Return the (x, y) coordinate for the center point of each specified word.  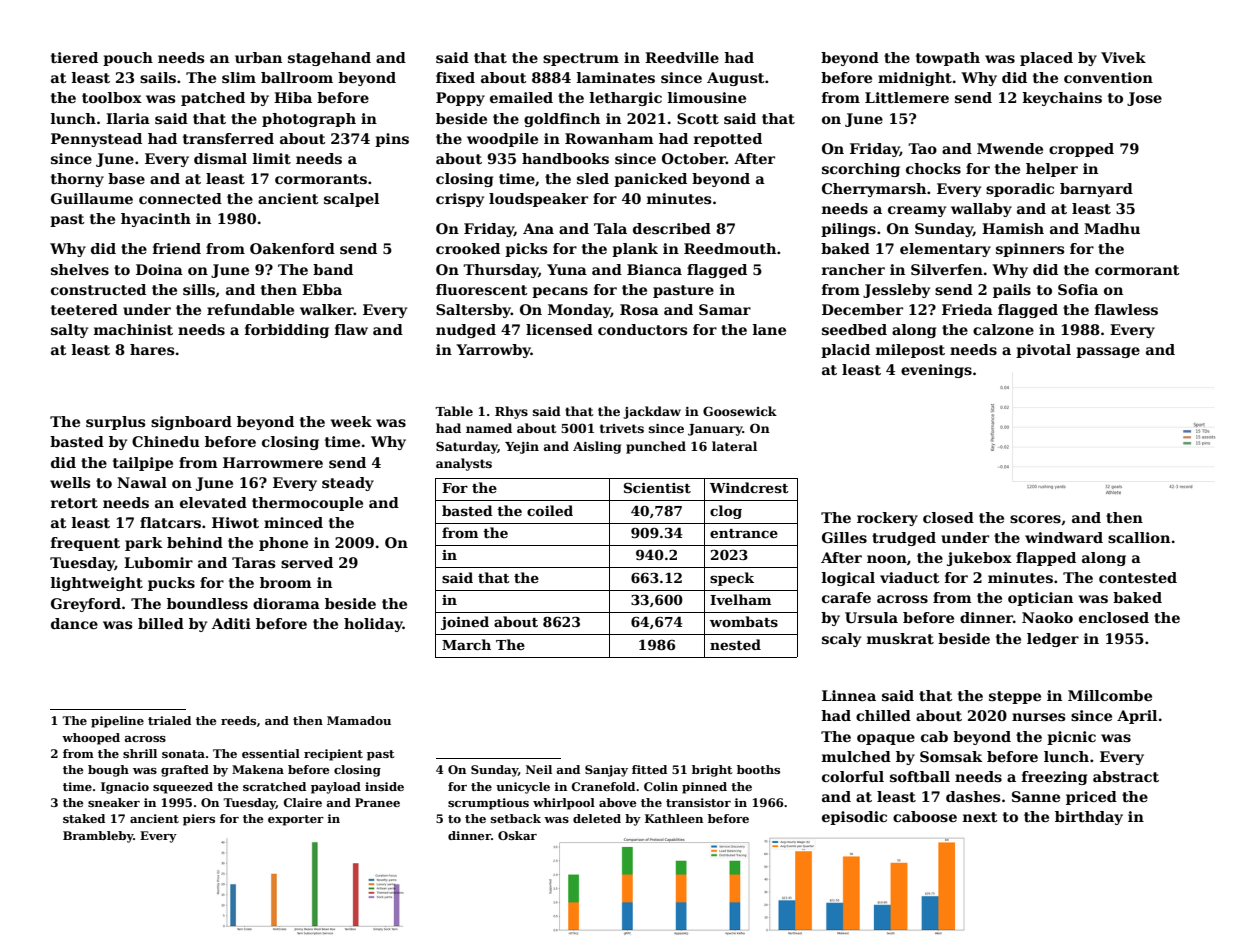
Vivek (1123, 57)
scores (1035, 519)
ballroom (297, 77)
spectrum (581, 59)
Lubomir (158, 562)
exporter (296, 820)
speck (732, 579)
